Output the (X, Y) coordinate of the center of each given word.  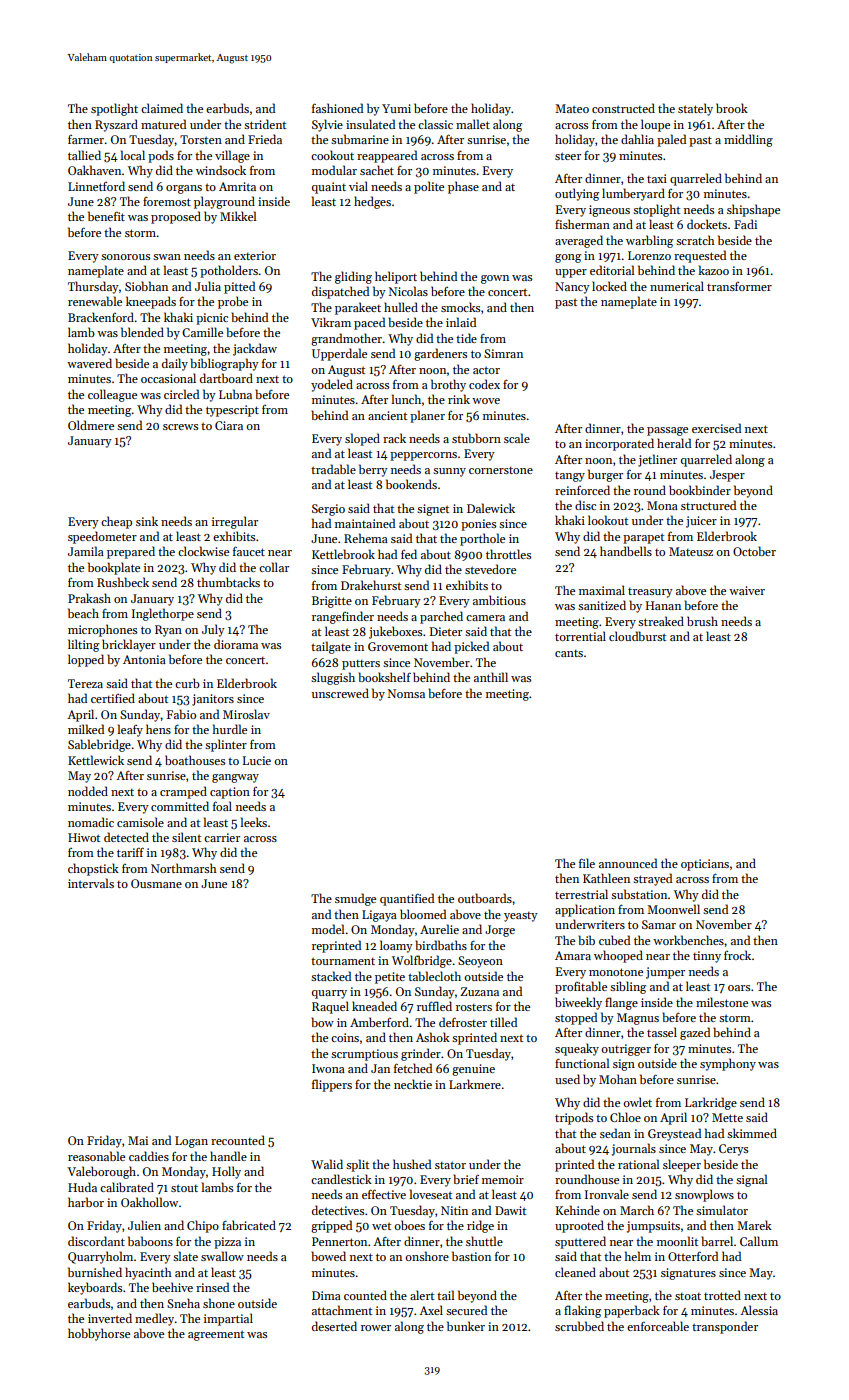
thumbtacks (228, 582)
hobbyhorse (99, 1334)
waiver (747, 590)
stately (695, 109)
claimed (162, 108)
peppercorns (423, 456)
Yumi (396, 108)
